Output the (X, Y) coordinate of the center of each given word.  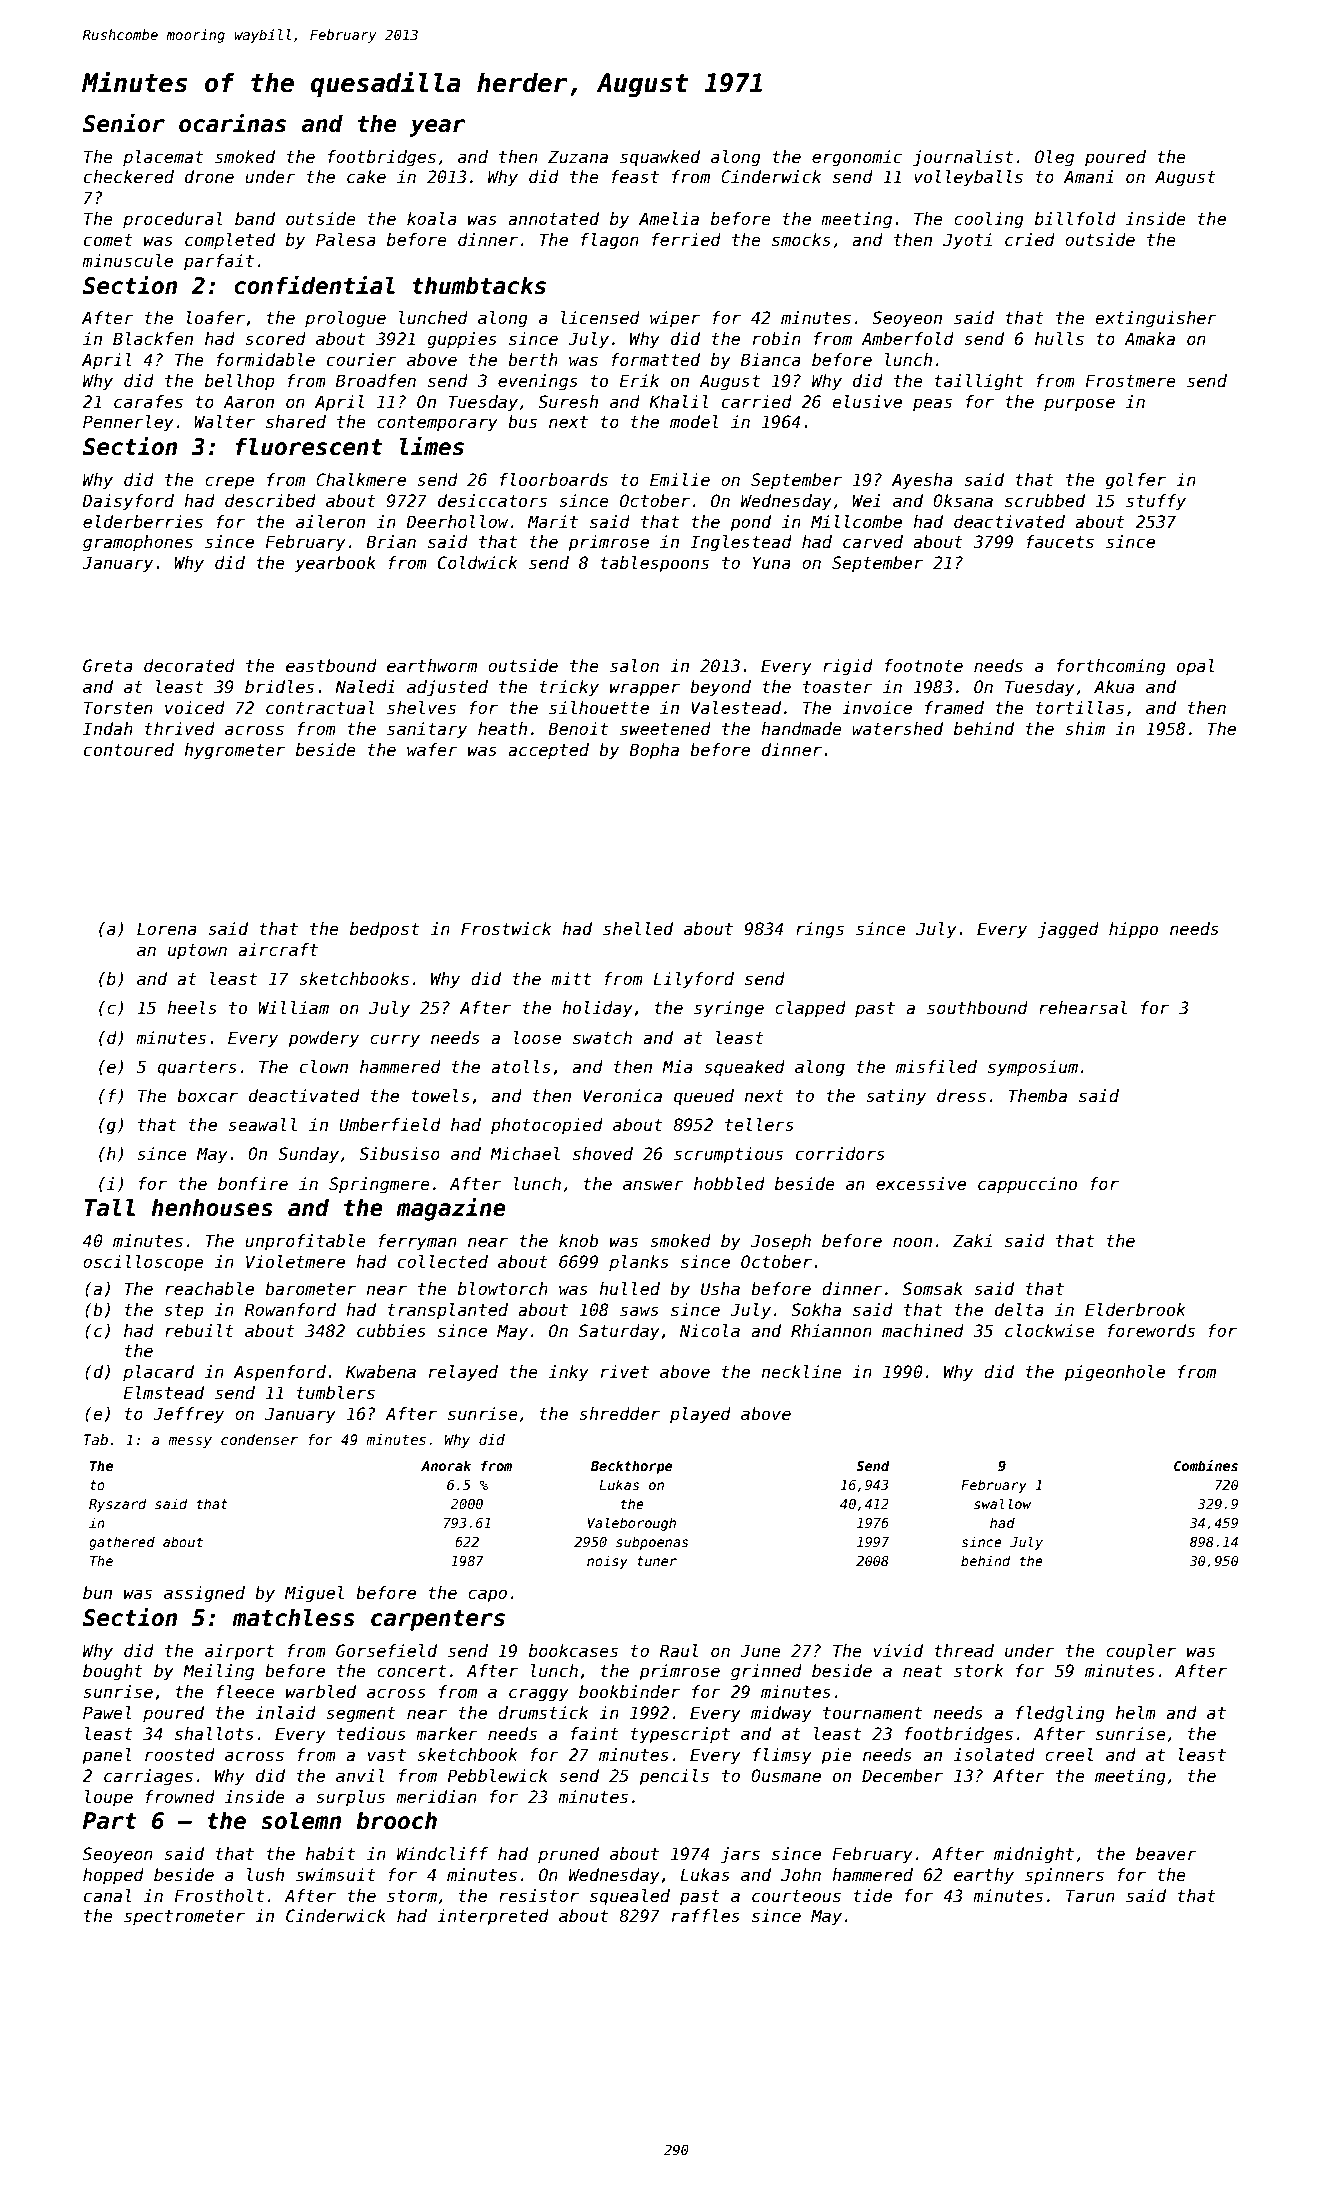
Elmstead (164, 1393)
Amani (1089, 177)
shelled (638, 929)
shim (1085, 729)
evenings (538, 382)
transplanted (448, 1311)
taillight (978, 382)
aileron (330, 522)
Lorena (167, 929)
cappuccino (1027, 1185)
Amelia (669, 219)
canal (108, 1896)
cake (366, 177)
